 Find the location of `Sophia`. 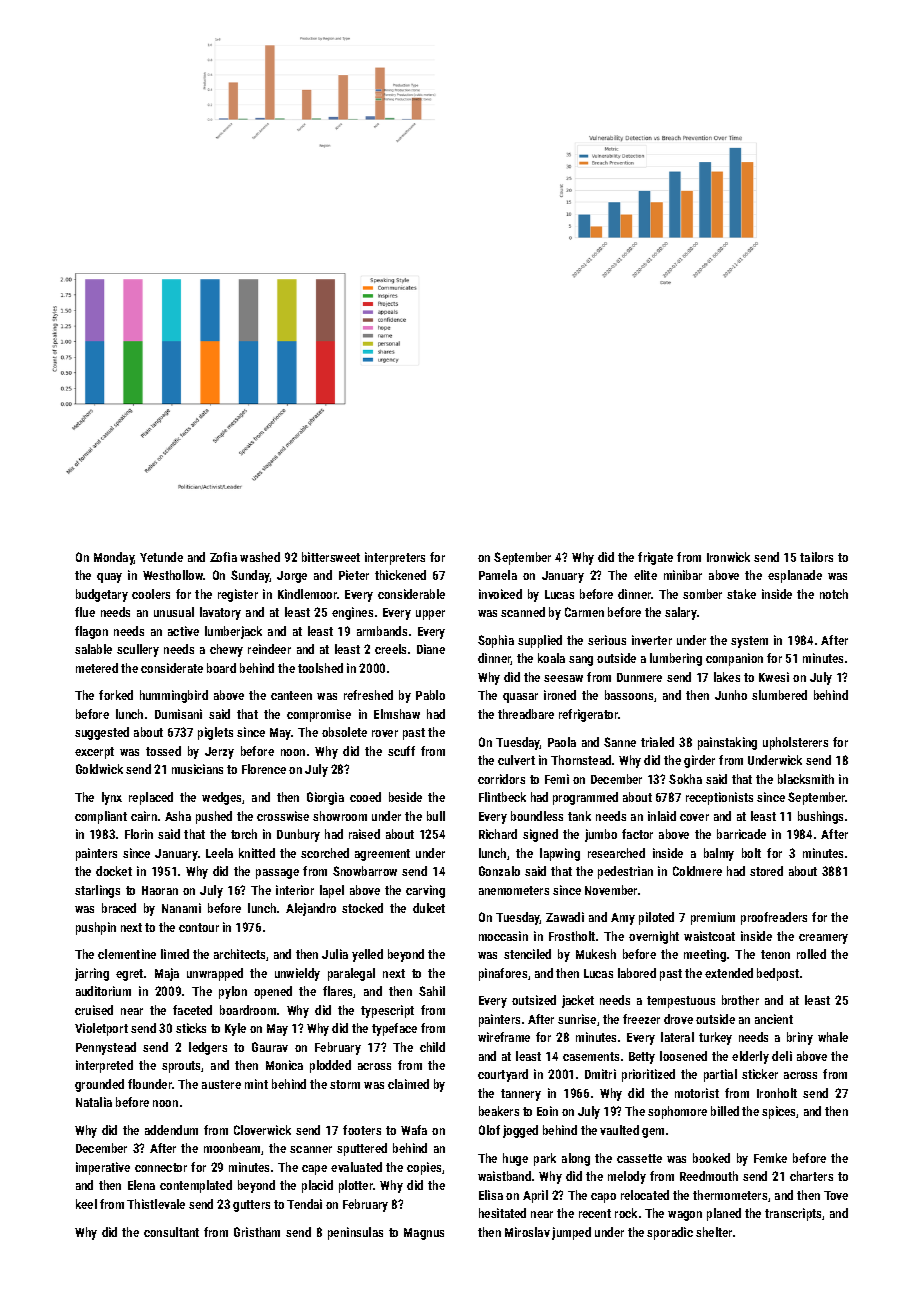

Sophia is located at coordinates (496, 641).
